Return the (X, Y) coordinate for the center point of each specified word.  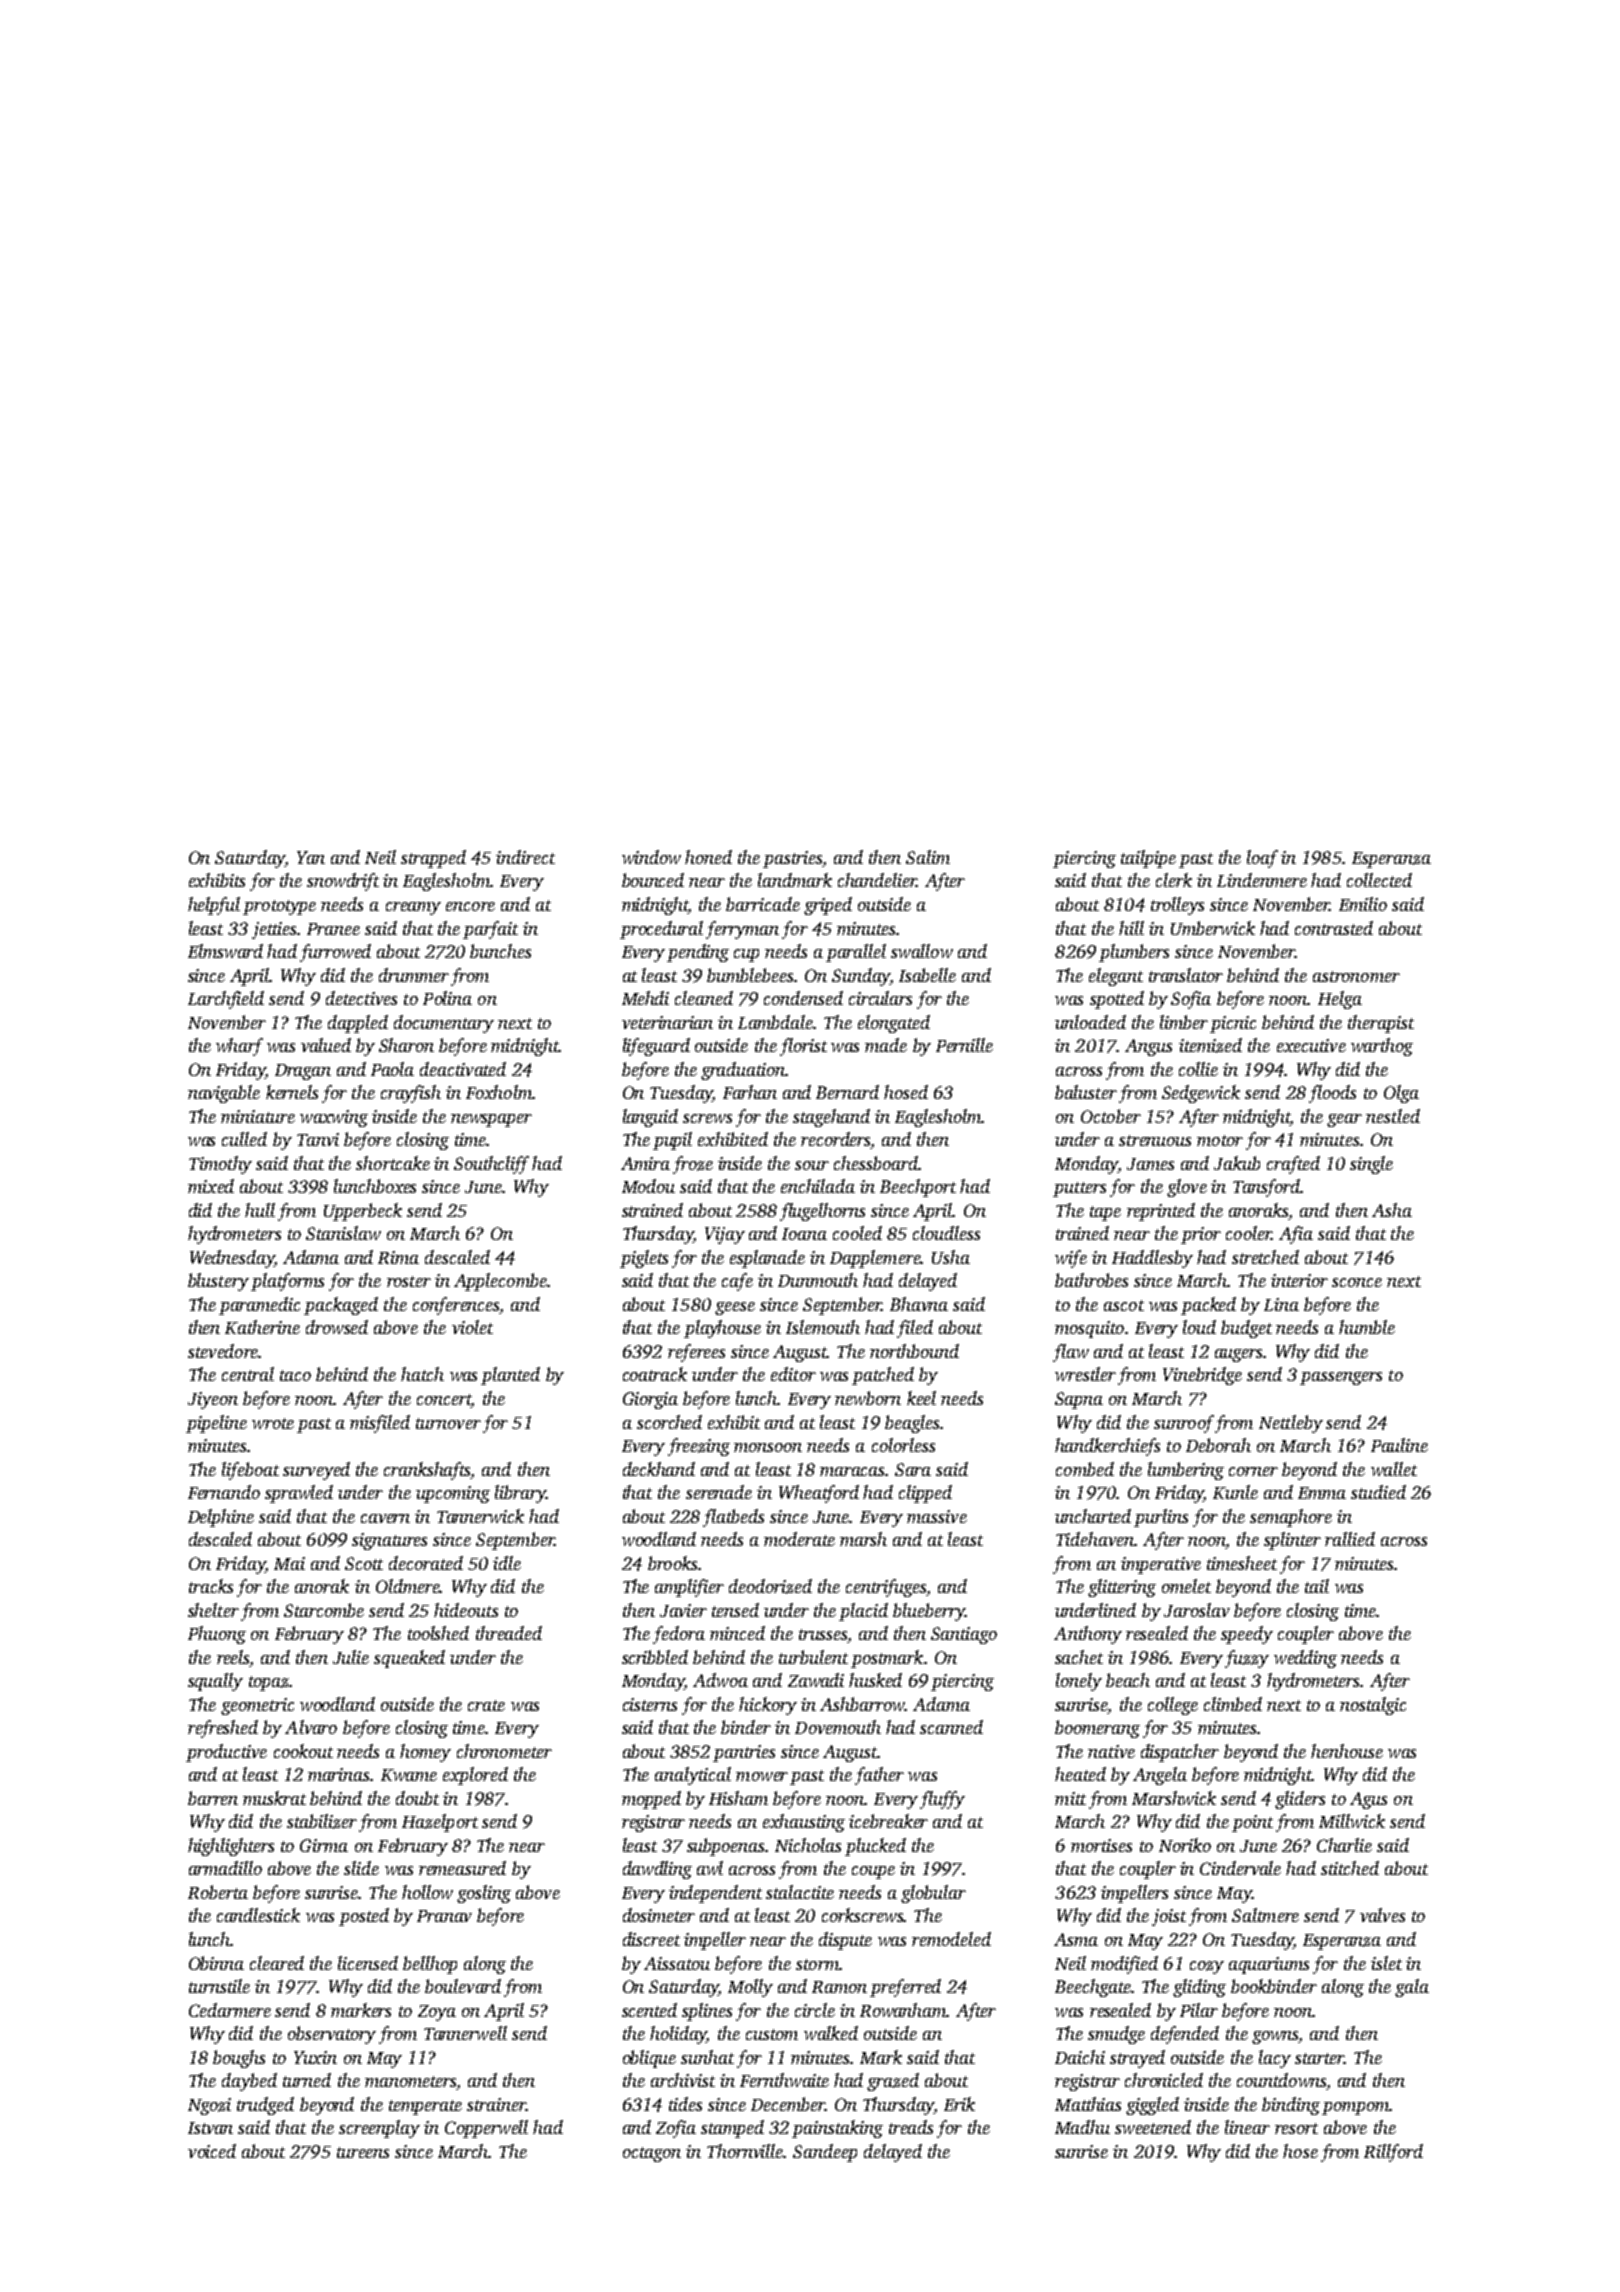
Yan (311, 857)
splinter (1292, 1541)
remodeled (951, 1939)
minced (737, 1633)
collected (1379, 880)
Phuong (217, 1635)
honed (708, 857)
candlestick (258, 1915)
